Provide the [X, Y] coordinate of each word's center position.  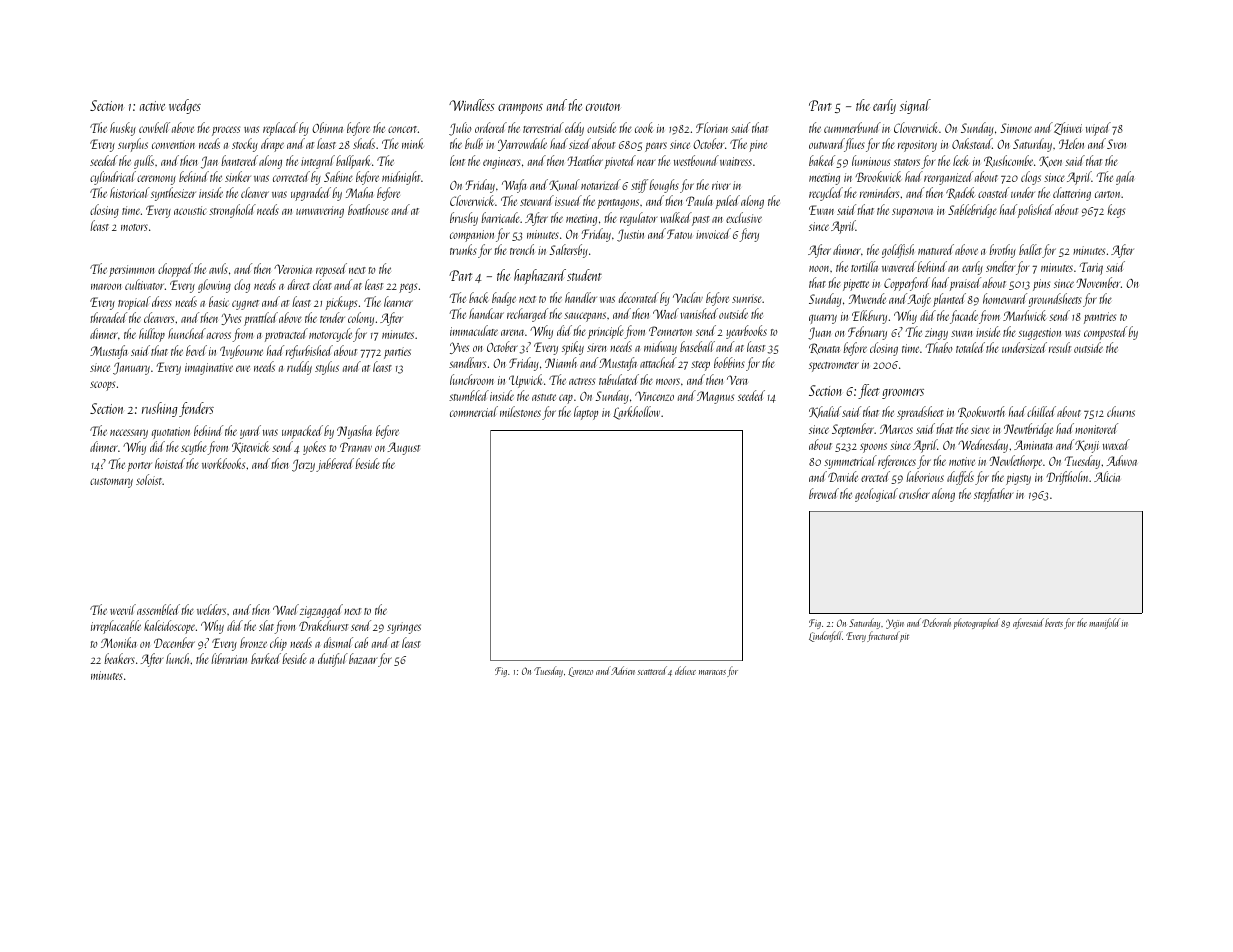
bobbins [729, 362]
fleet [868, 391]
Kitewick [251, 447]
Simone [1016, 128]
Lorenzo [580, 672]
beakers [119, 658]
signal [915, 106]
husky [123, 129]
